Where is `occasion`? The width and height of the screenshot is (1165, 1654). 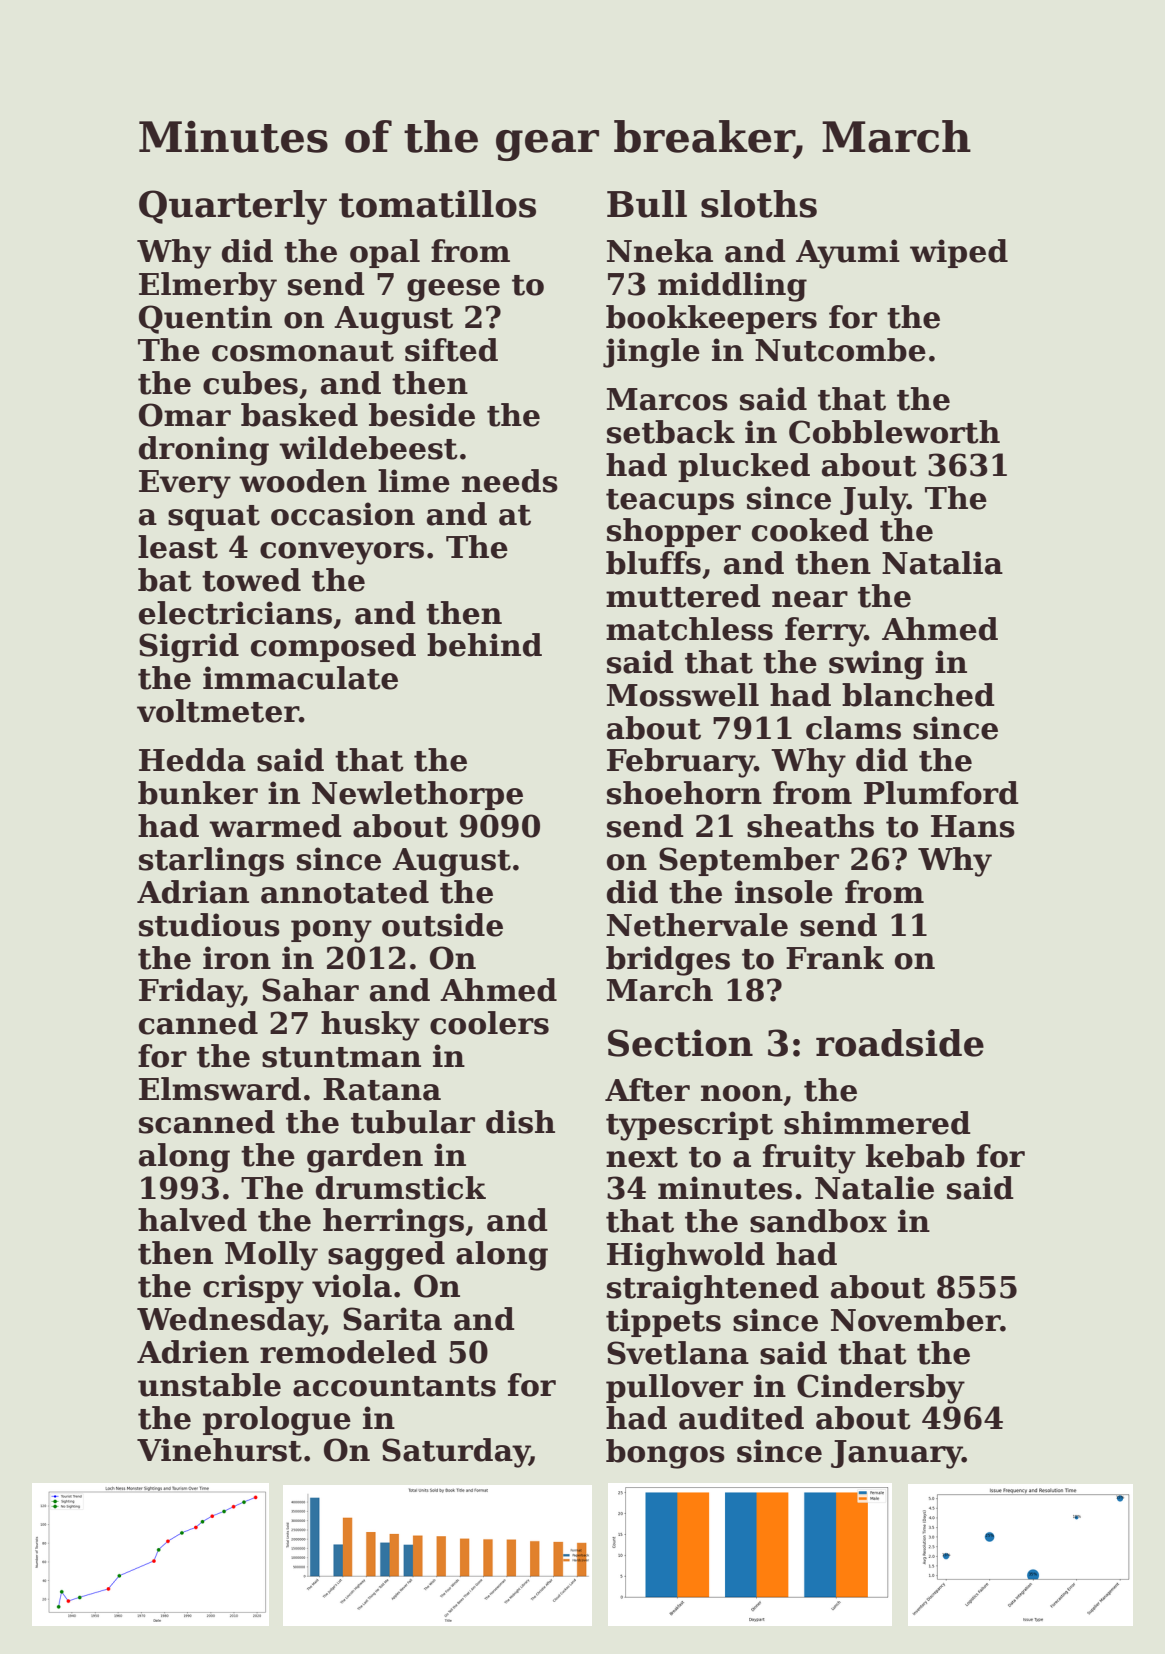 occasion is located at coordinates (343, 514).
